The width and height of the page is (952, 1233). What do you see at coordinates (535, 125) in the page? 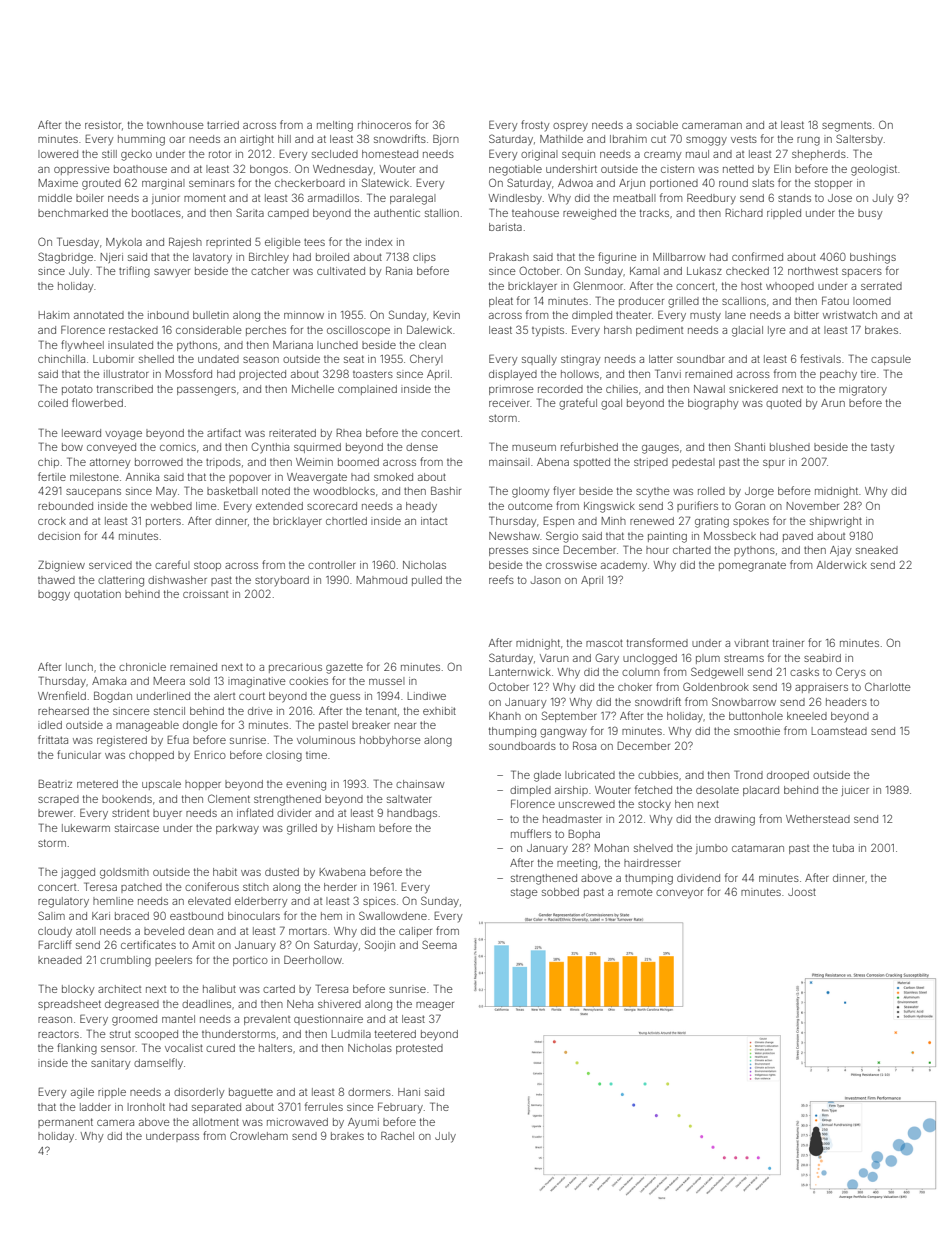
I see `frosty` at bounding box center [535, 125].
